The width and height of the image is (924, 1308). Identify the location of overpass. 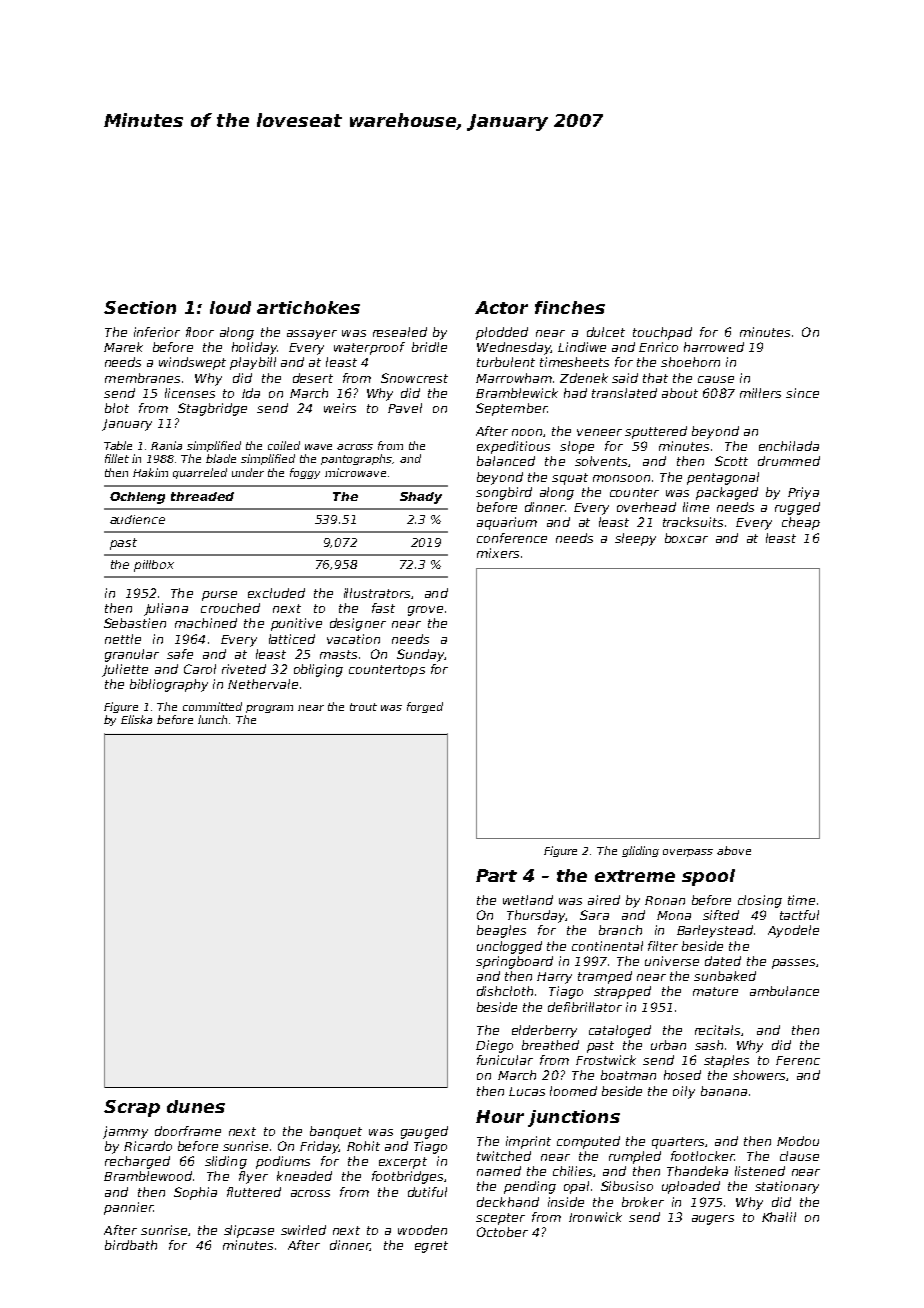
(688, 853).
